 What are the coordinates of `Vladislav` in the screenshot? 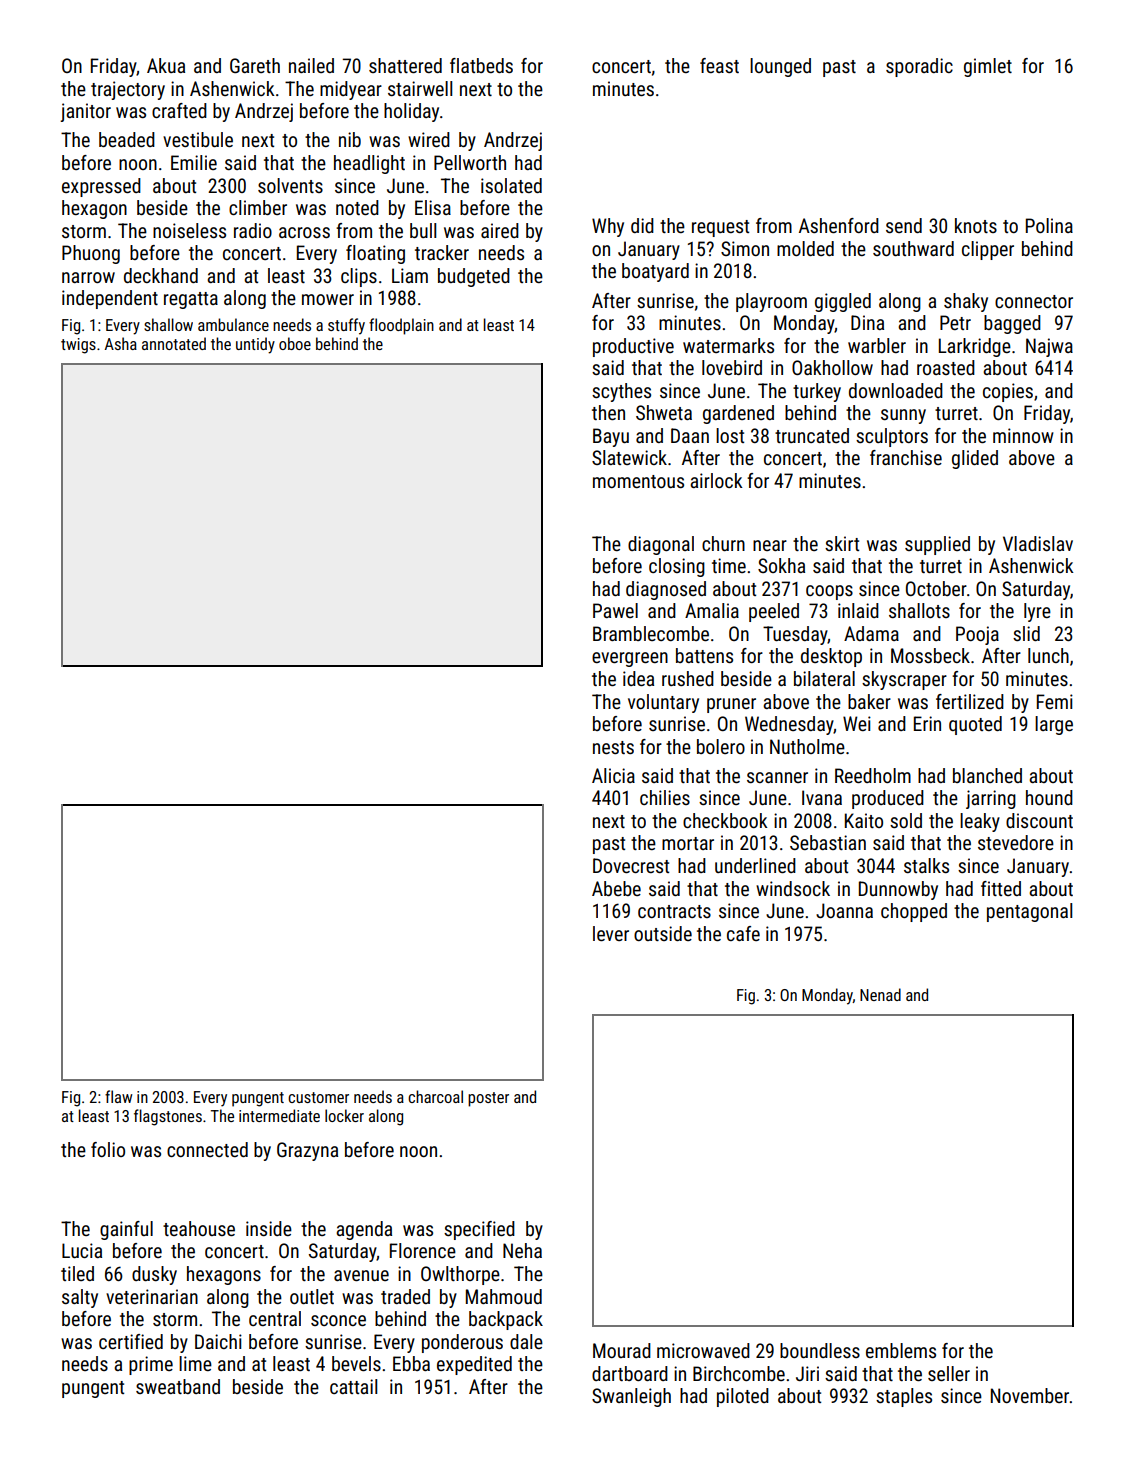 It's located at (1038, 543).
